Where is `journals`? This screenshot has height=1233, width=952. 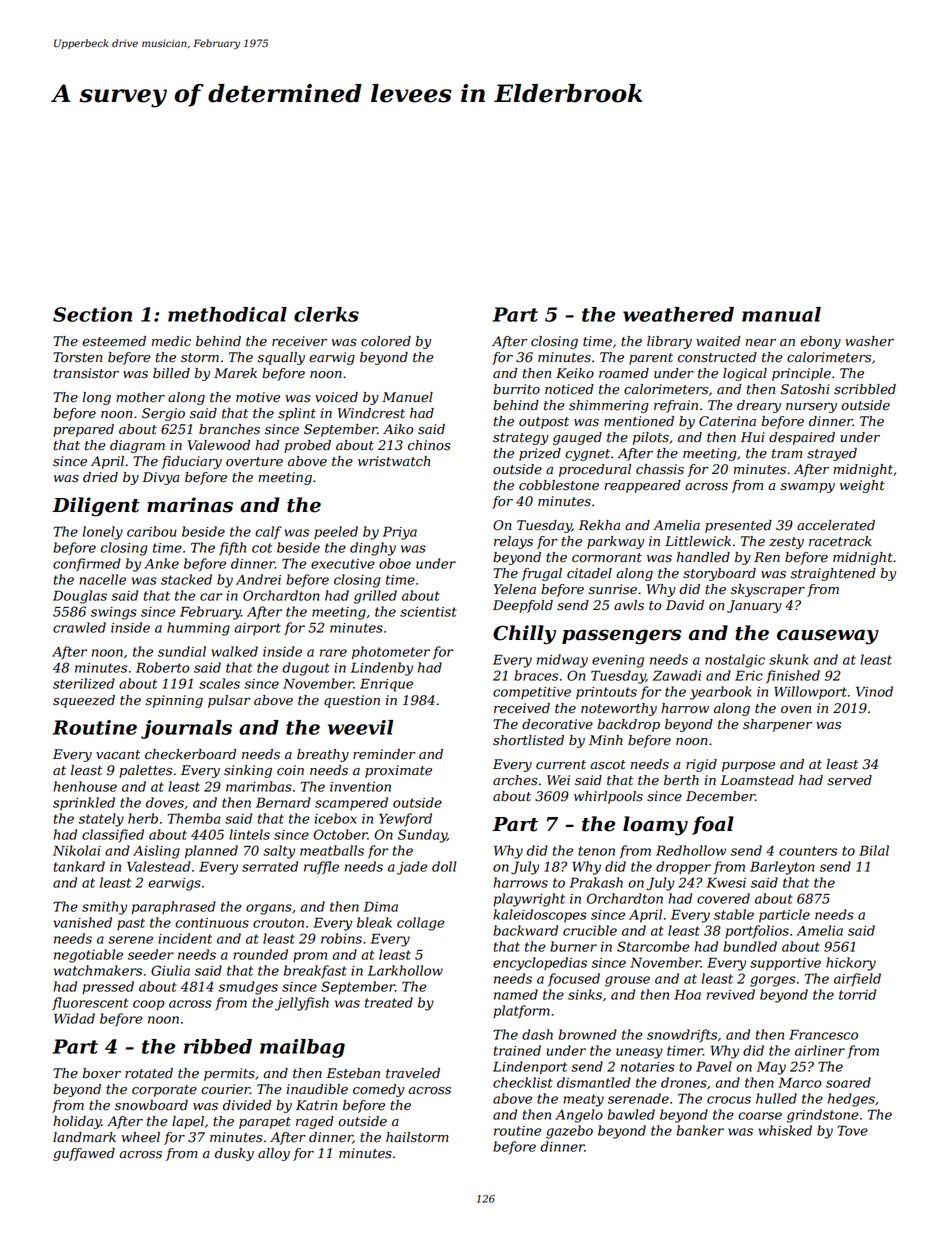
journals is located at coordinates (186, 729).
